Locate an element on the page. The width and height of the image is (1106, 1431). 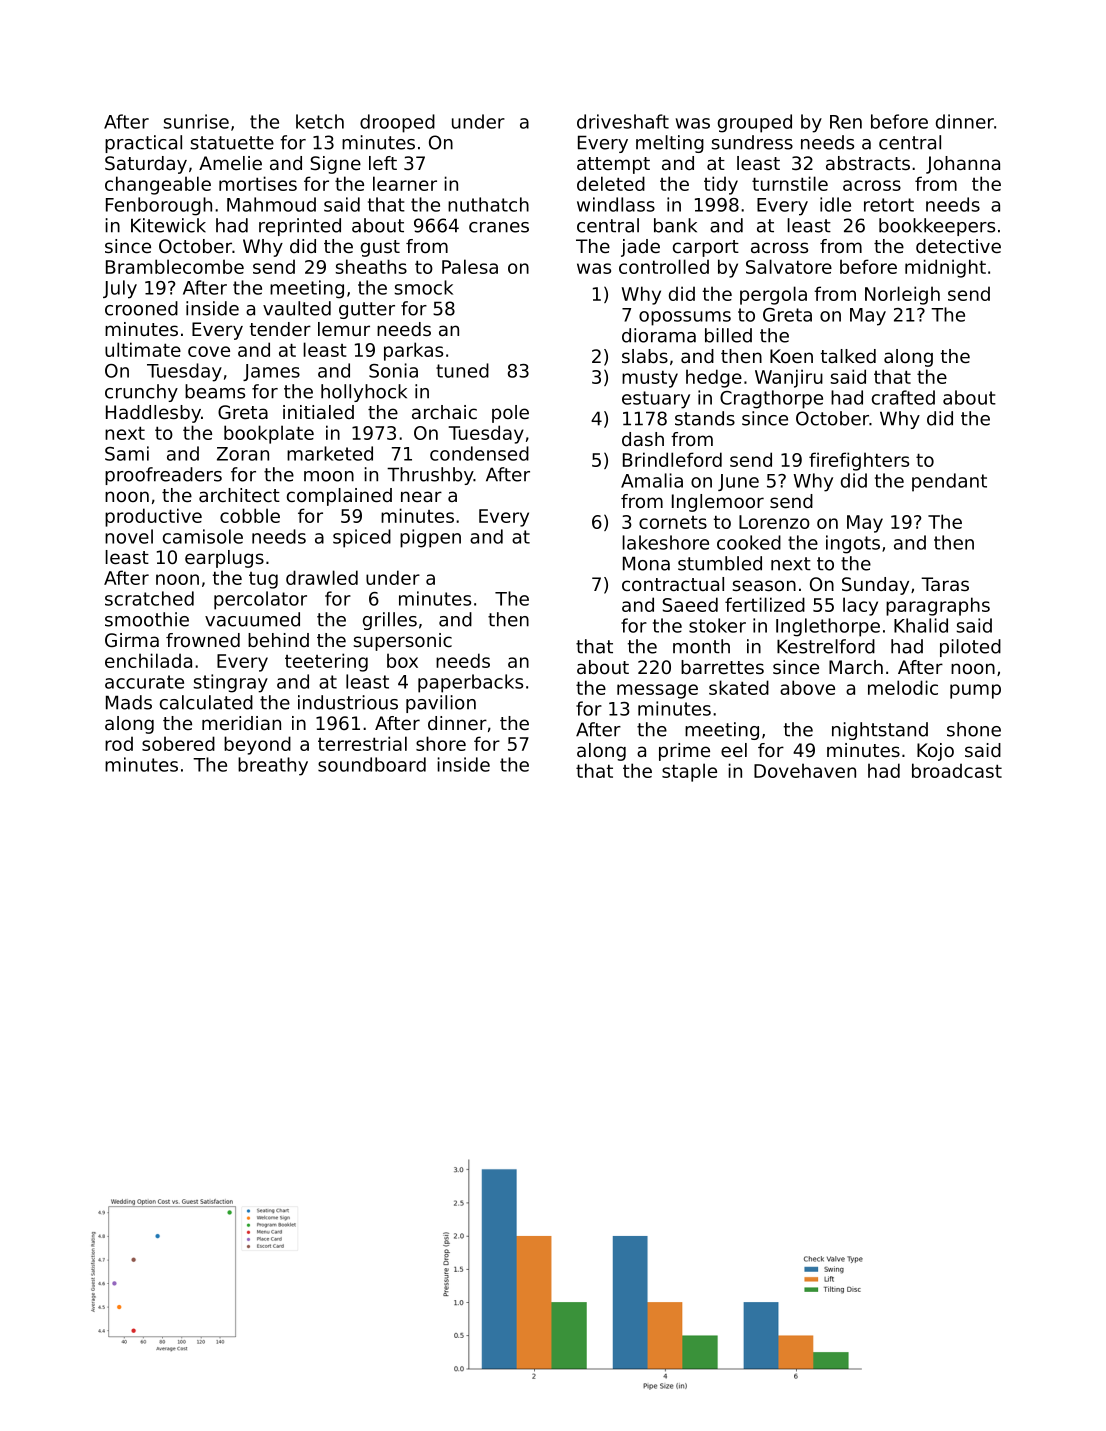
learner is located at coordinates (405, 183).
